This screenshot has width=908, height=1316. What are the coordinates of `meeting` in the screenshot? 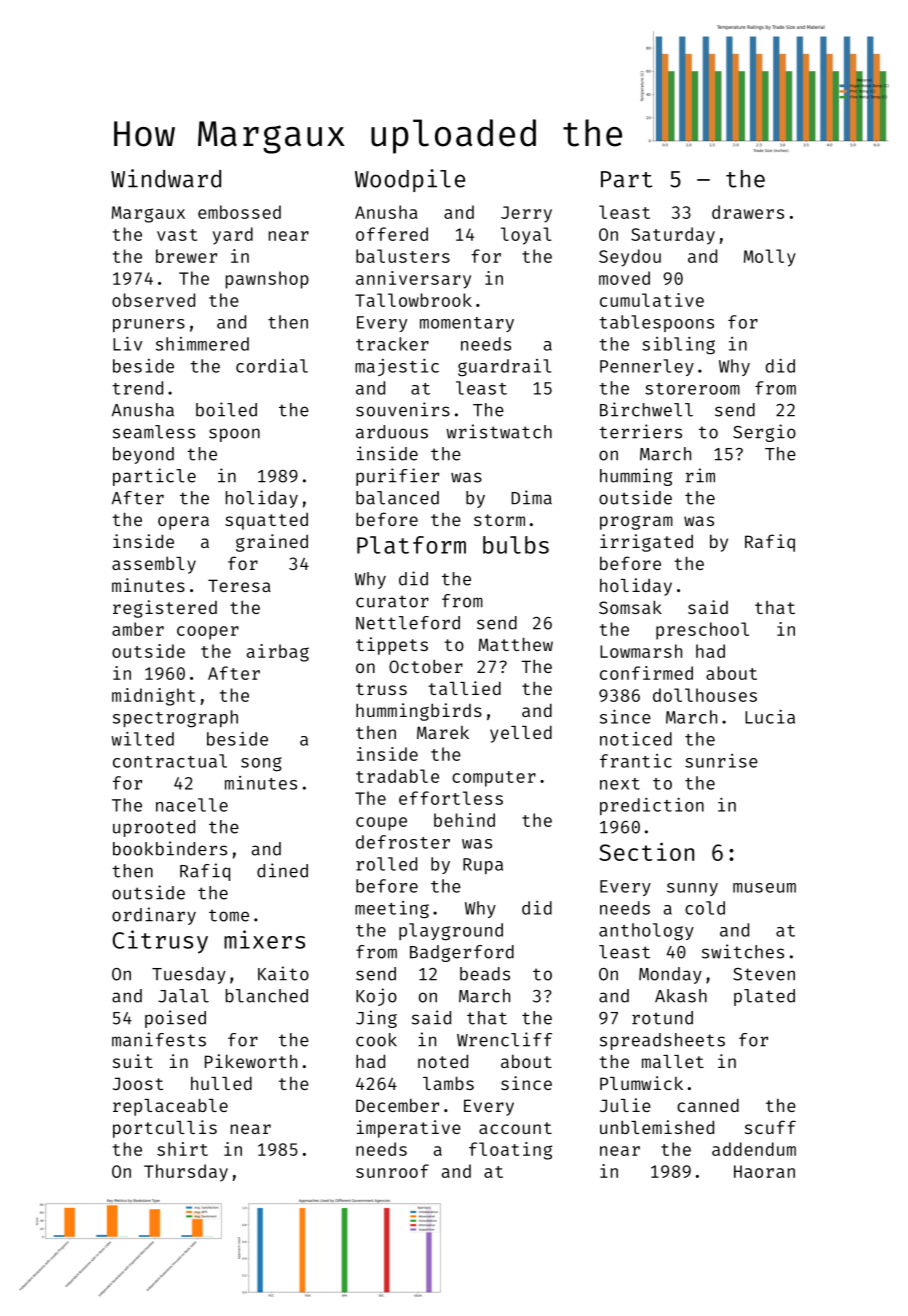 It's located at (392, 910).
